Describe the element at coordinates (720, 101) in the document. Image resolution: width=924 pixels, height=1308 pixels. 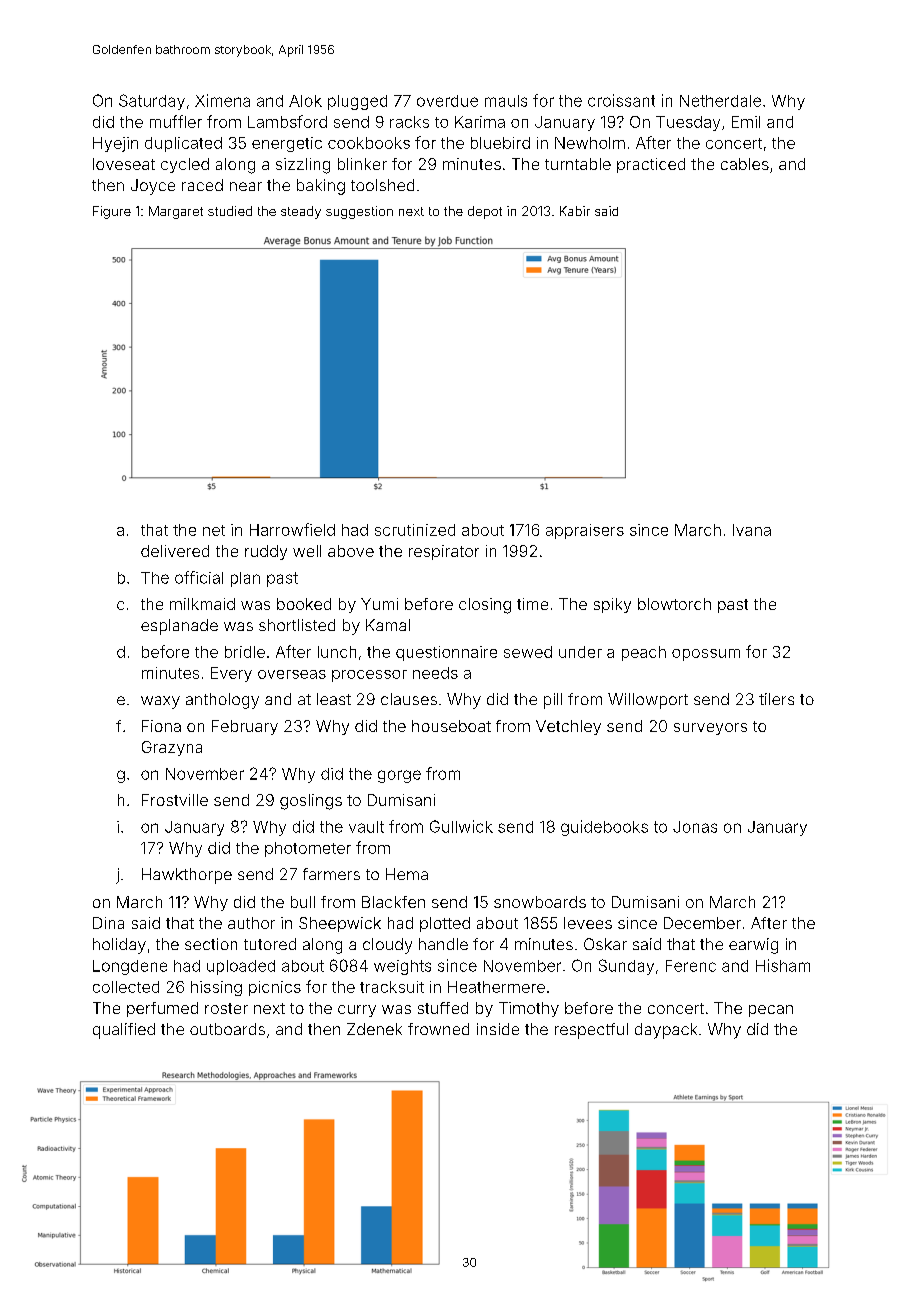
I see `Netherdale` at that location.
